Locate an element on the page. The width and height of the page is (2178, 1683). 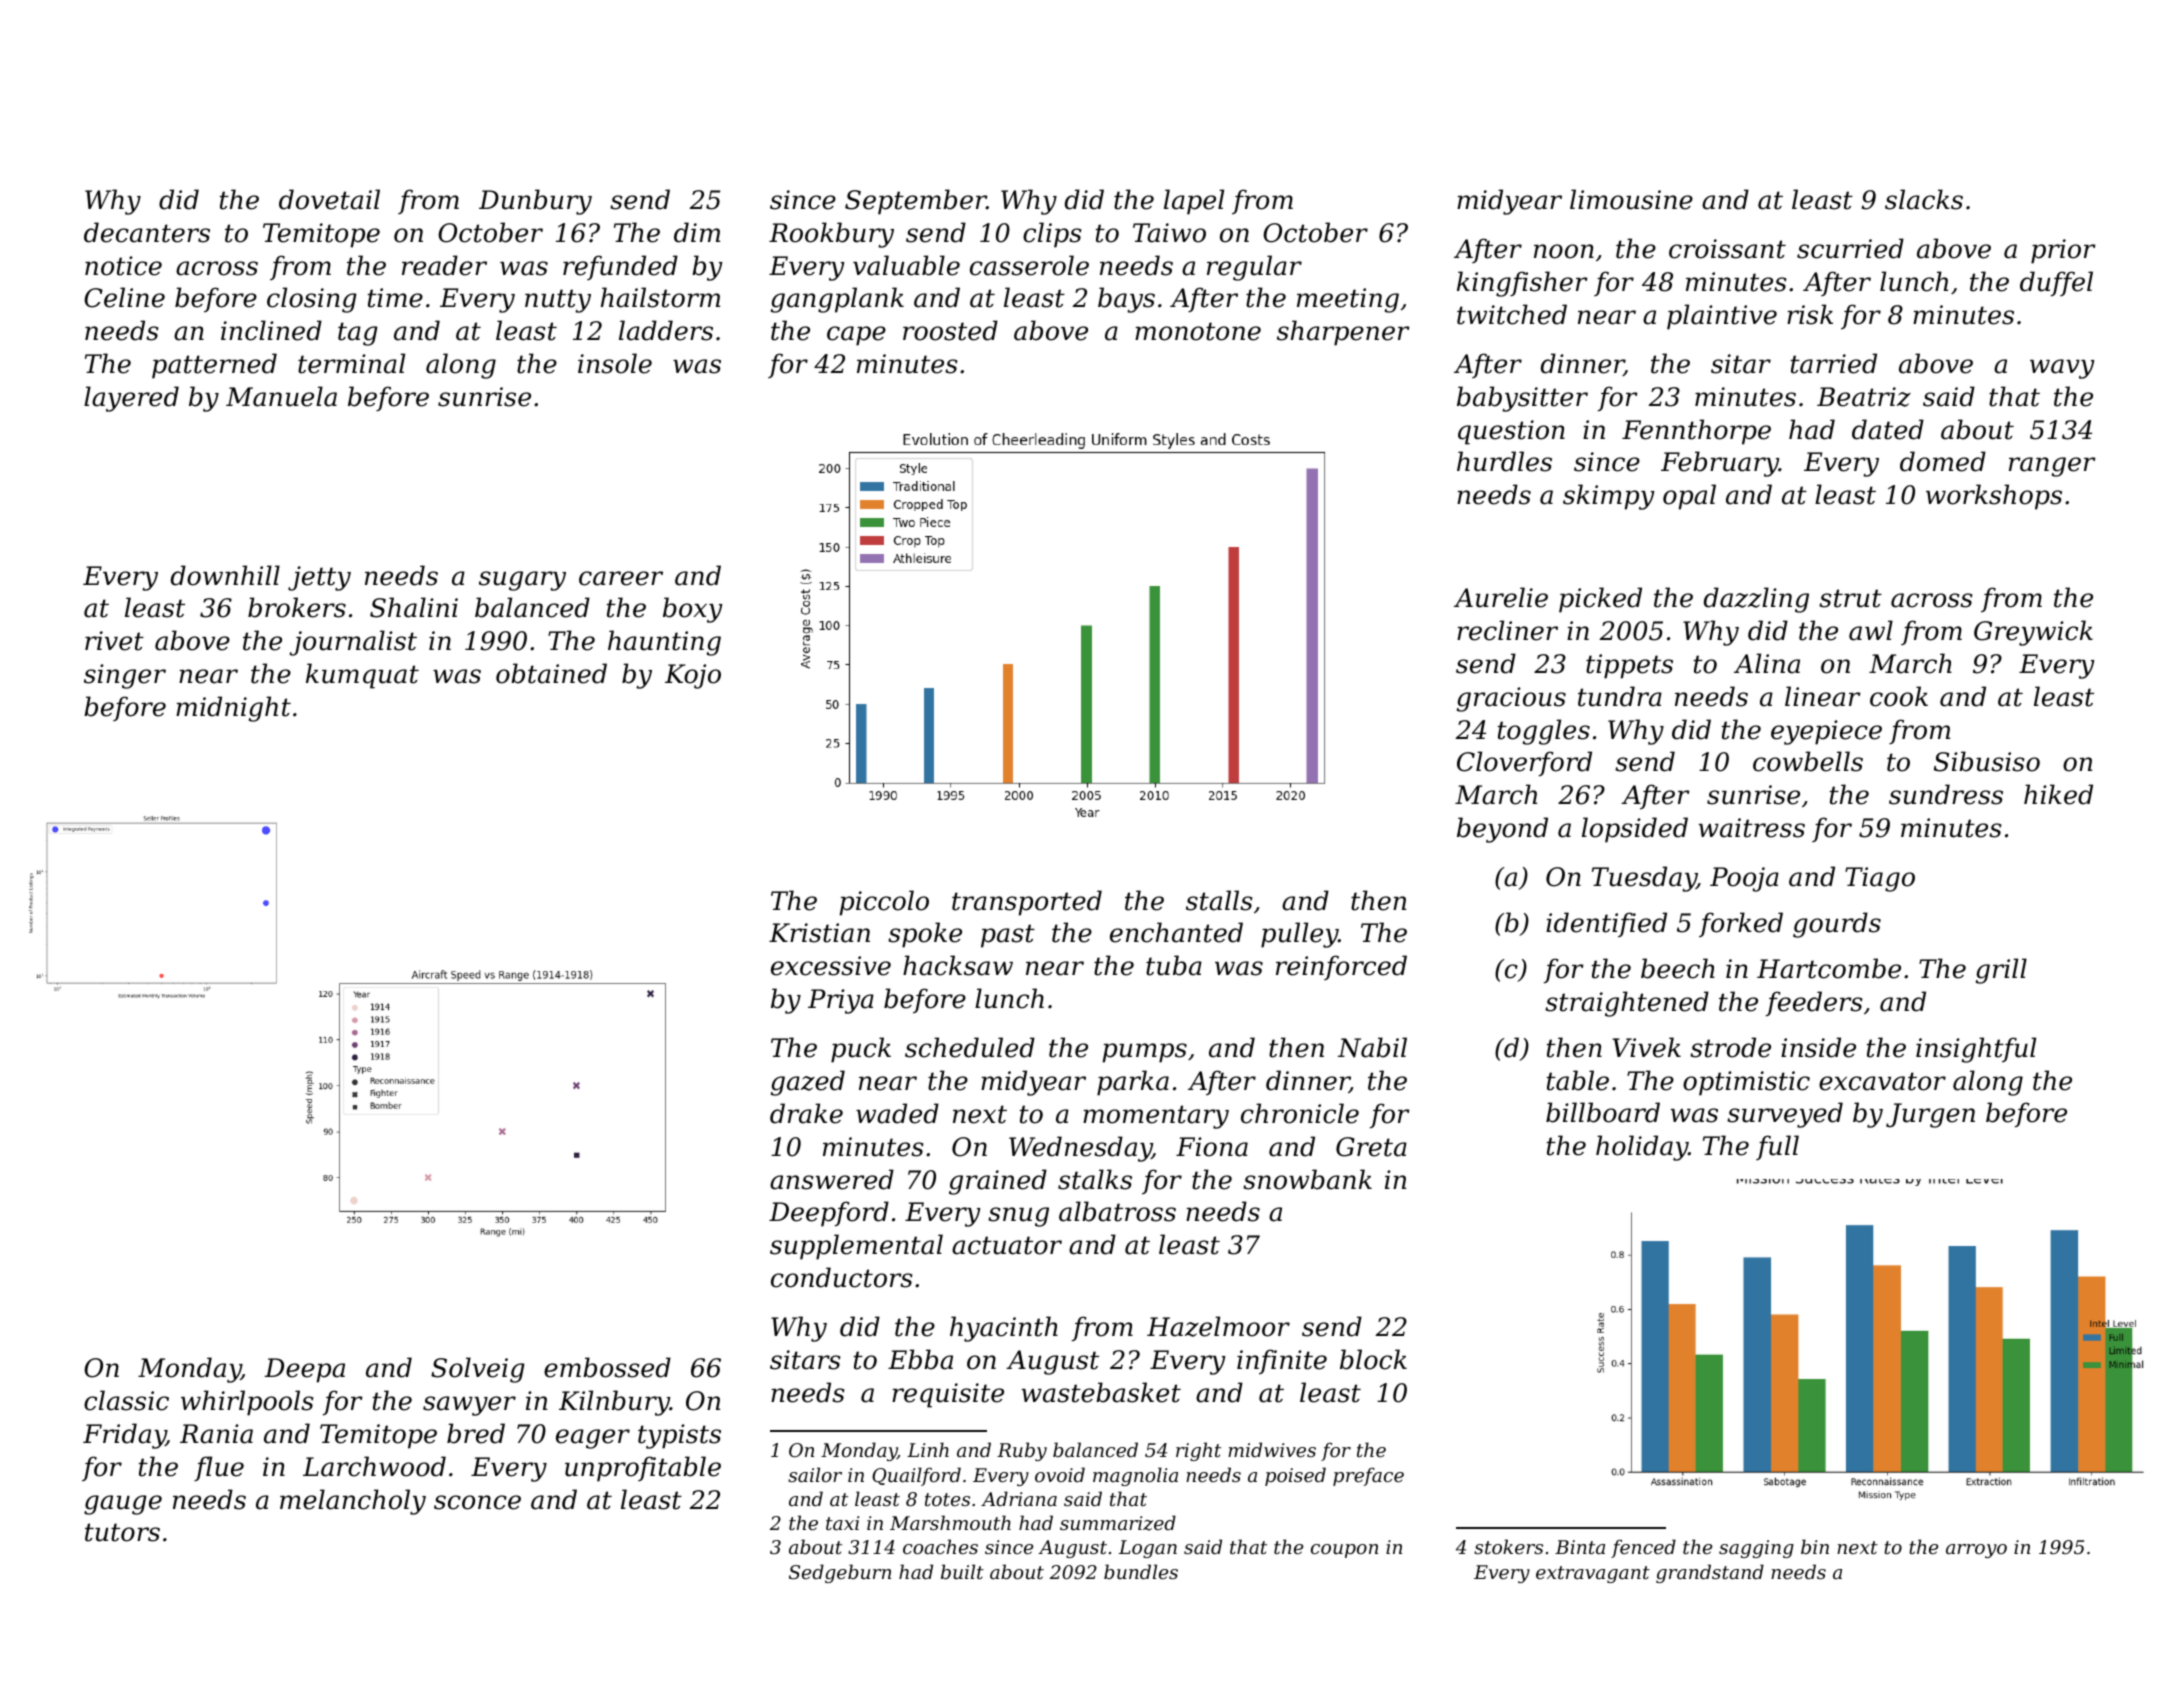
extravagant is located at coordinates (1593, 1574).
